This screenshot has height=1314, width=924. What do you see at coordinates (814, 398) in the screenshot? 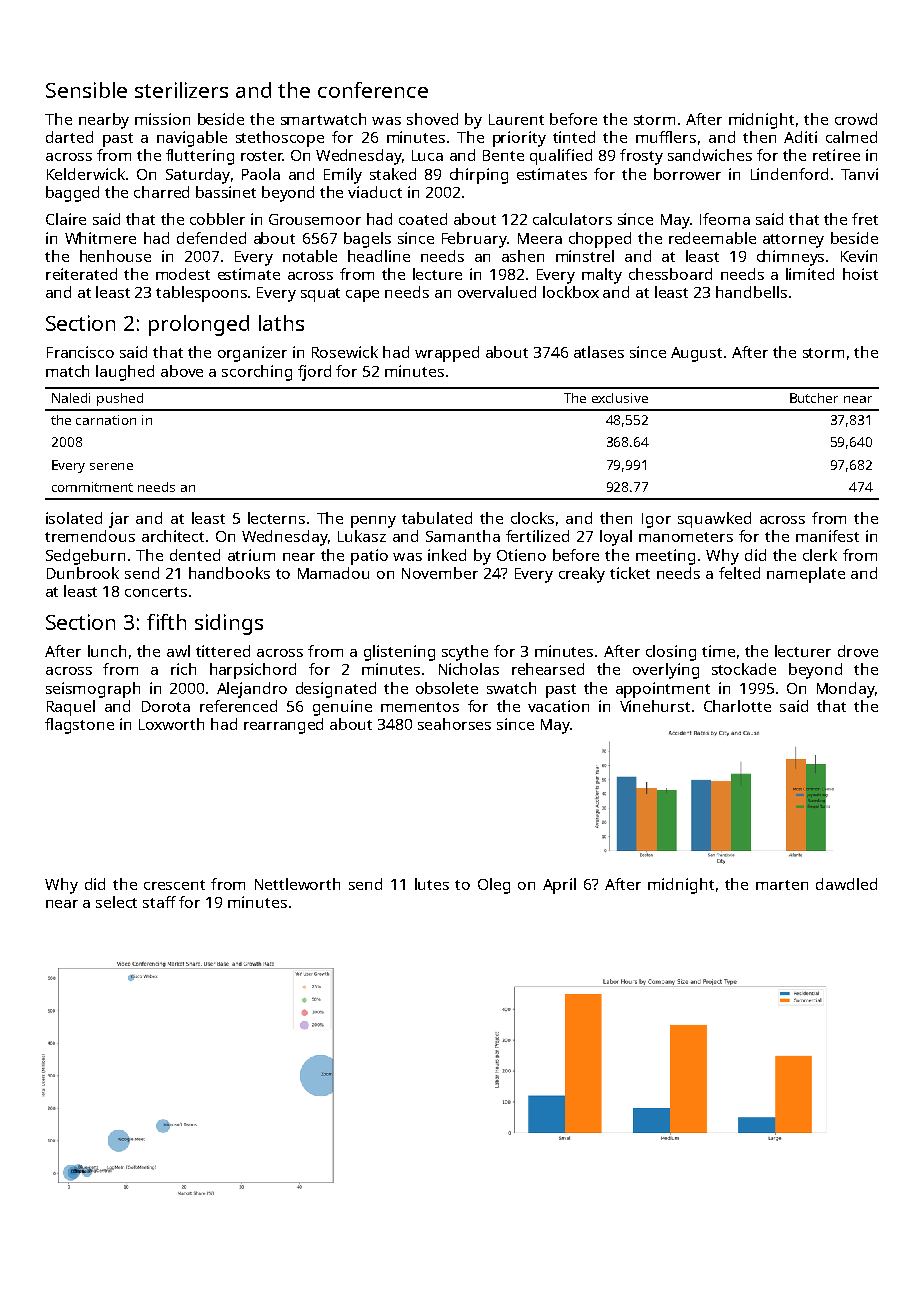
I see `Butcher` at bounding box center [814, 398].
